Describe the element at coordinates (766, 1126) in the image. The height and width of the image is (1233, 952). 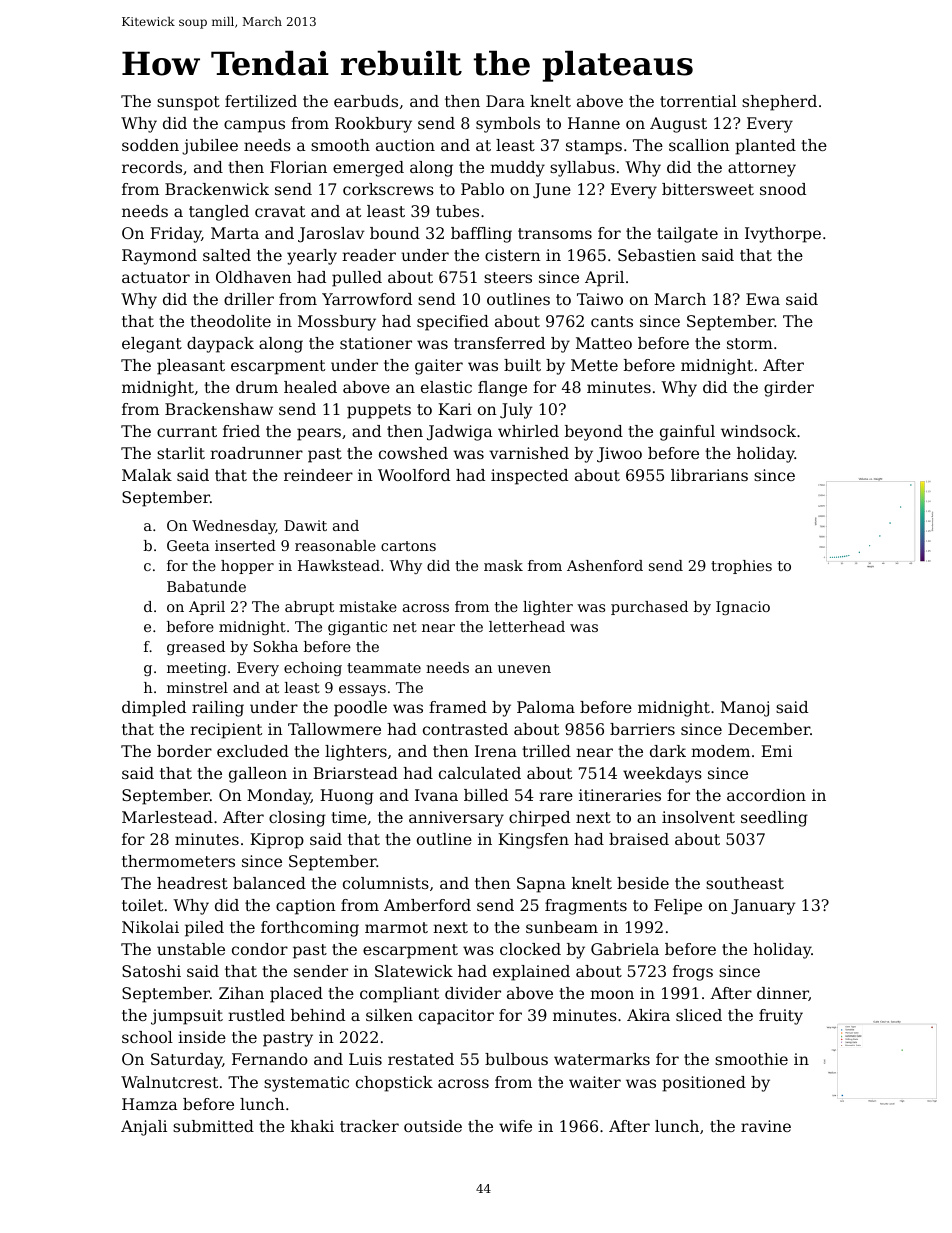
I see `ravine` at that location.
